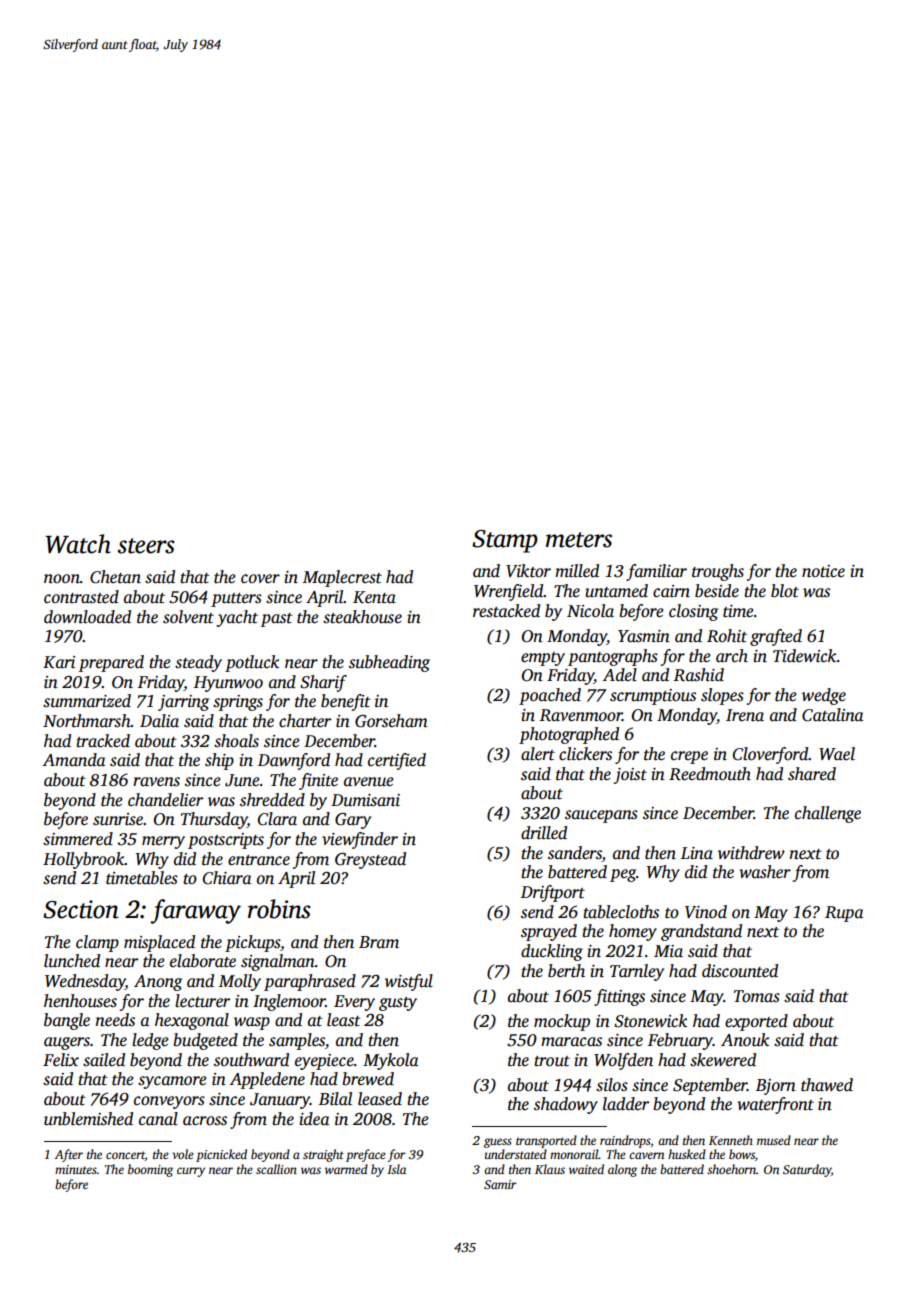 This screenshot has height=1316, width=908. Describe the element at coordinates (191, 1172) in the screenshot. I see `curry` at that location.
